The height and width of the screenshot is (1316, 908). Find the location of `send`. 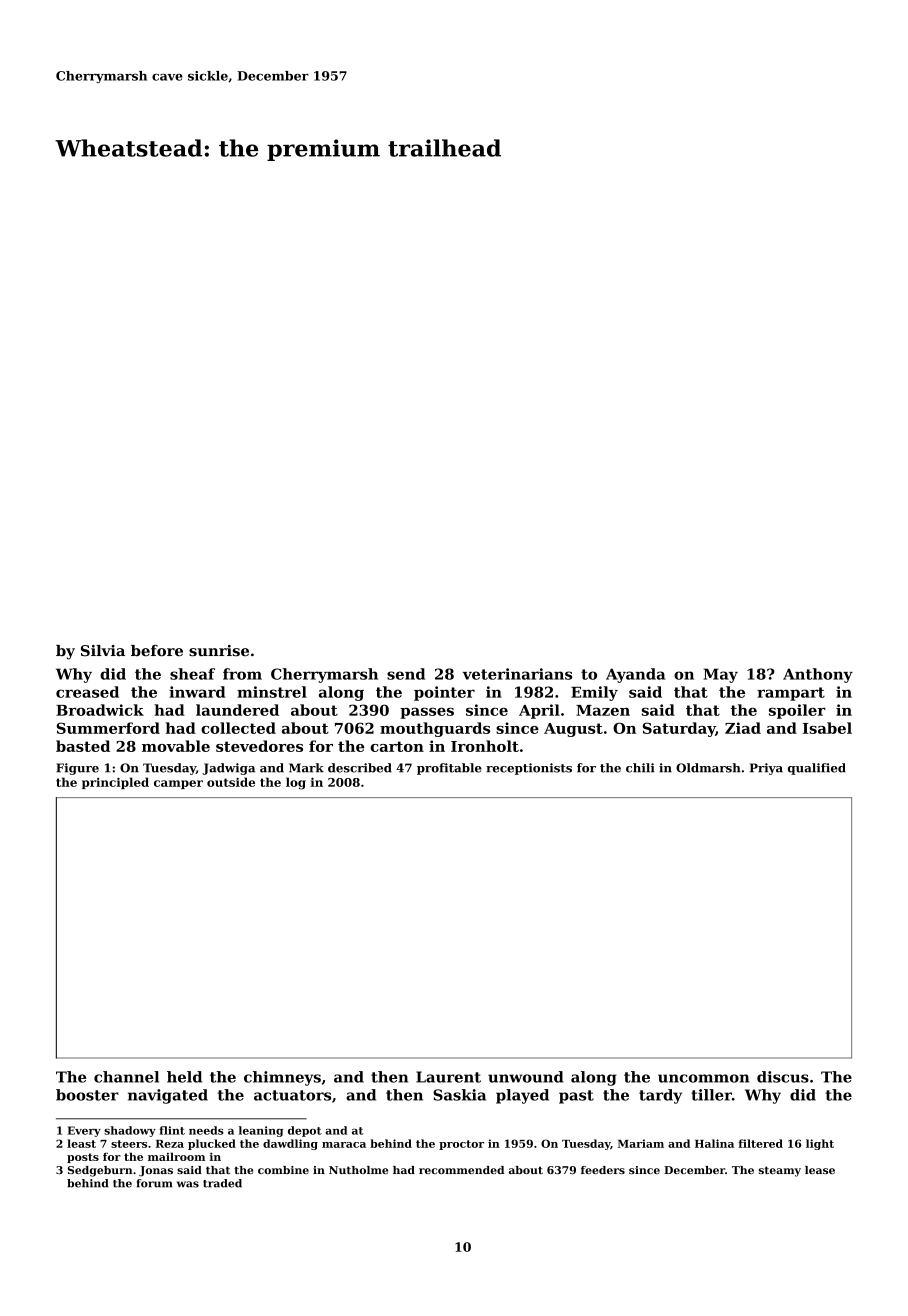

send is located at coordinates (406, 674).
